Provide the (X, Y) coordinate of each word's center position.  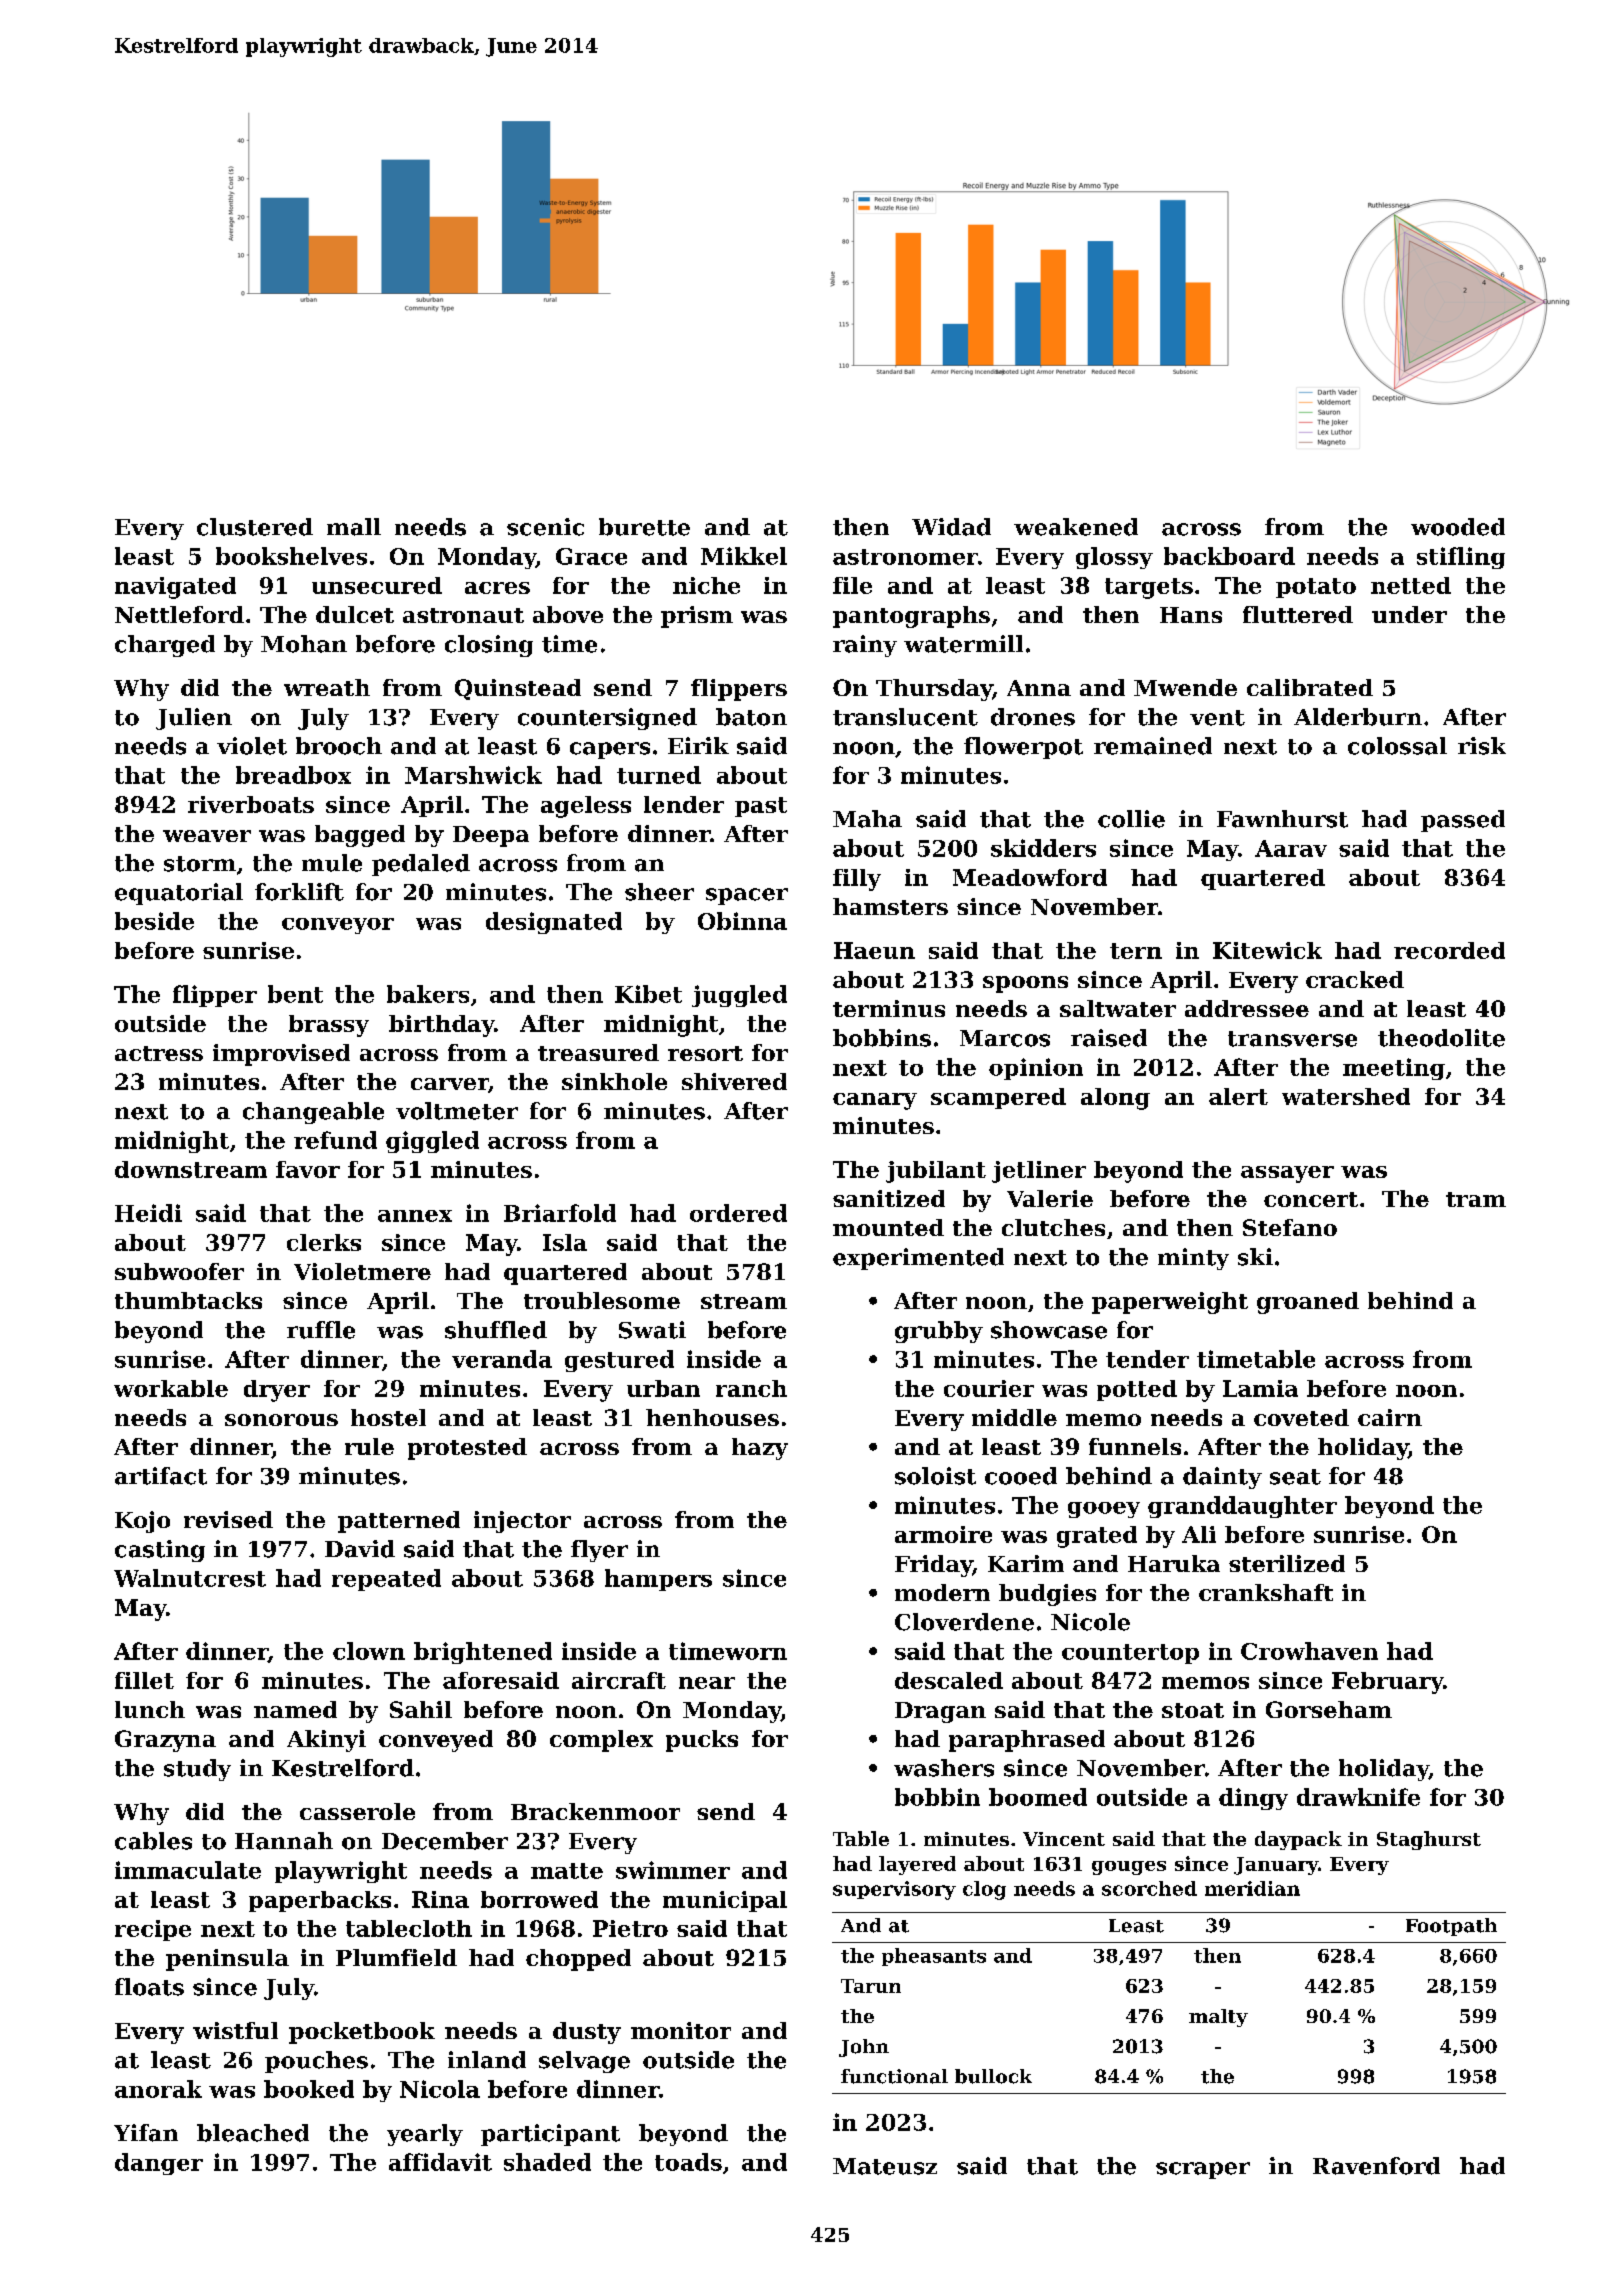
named (295, 1709)
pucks (702, 1741)
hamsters (890, 906)
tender (1147, 1359)
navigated (175, 588)
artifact (161, 1476)
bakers (428, 994)
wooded (1458, 527)
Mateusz (885, 2166)
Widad (951, 527)
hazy (760, 1449)
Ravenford (1376, 2166)
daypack (1298, 1840)
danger (159, 2164)
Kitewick (1267, 950)
